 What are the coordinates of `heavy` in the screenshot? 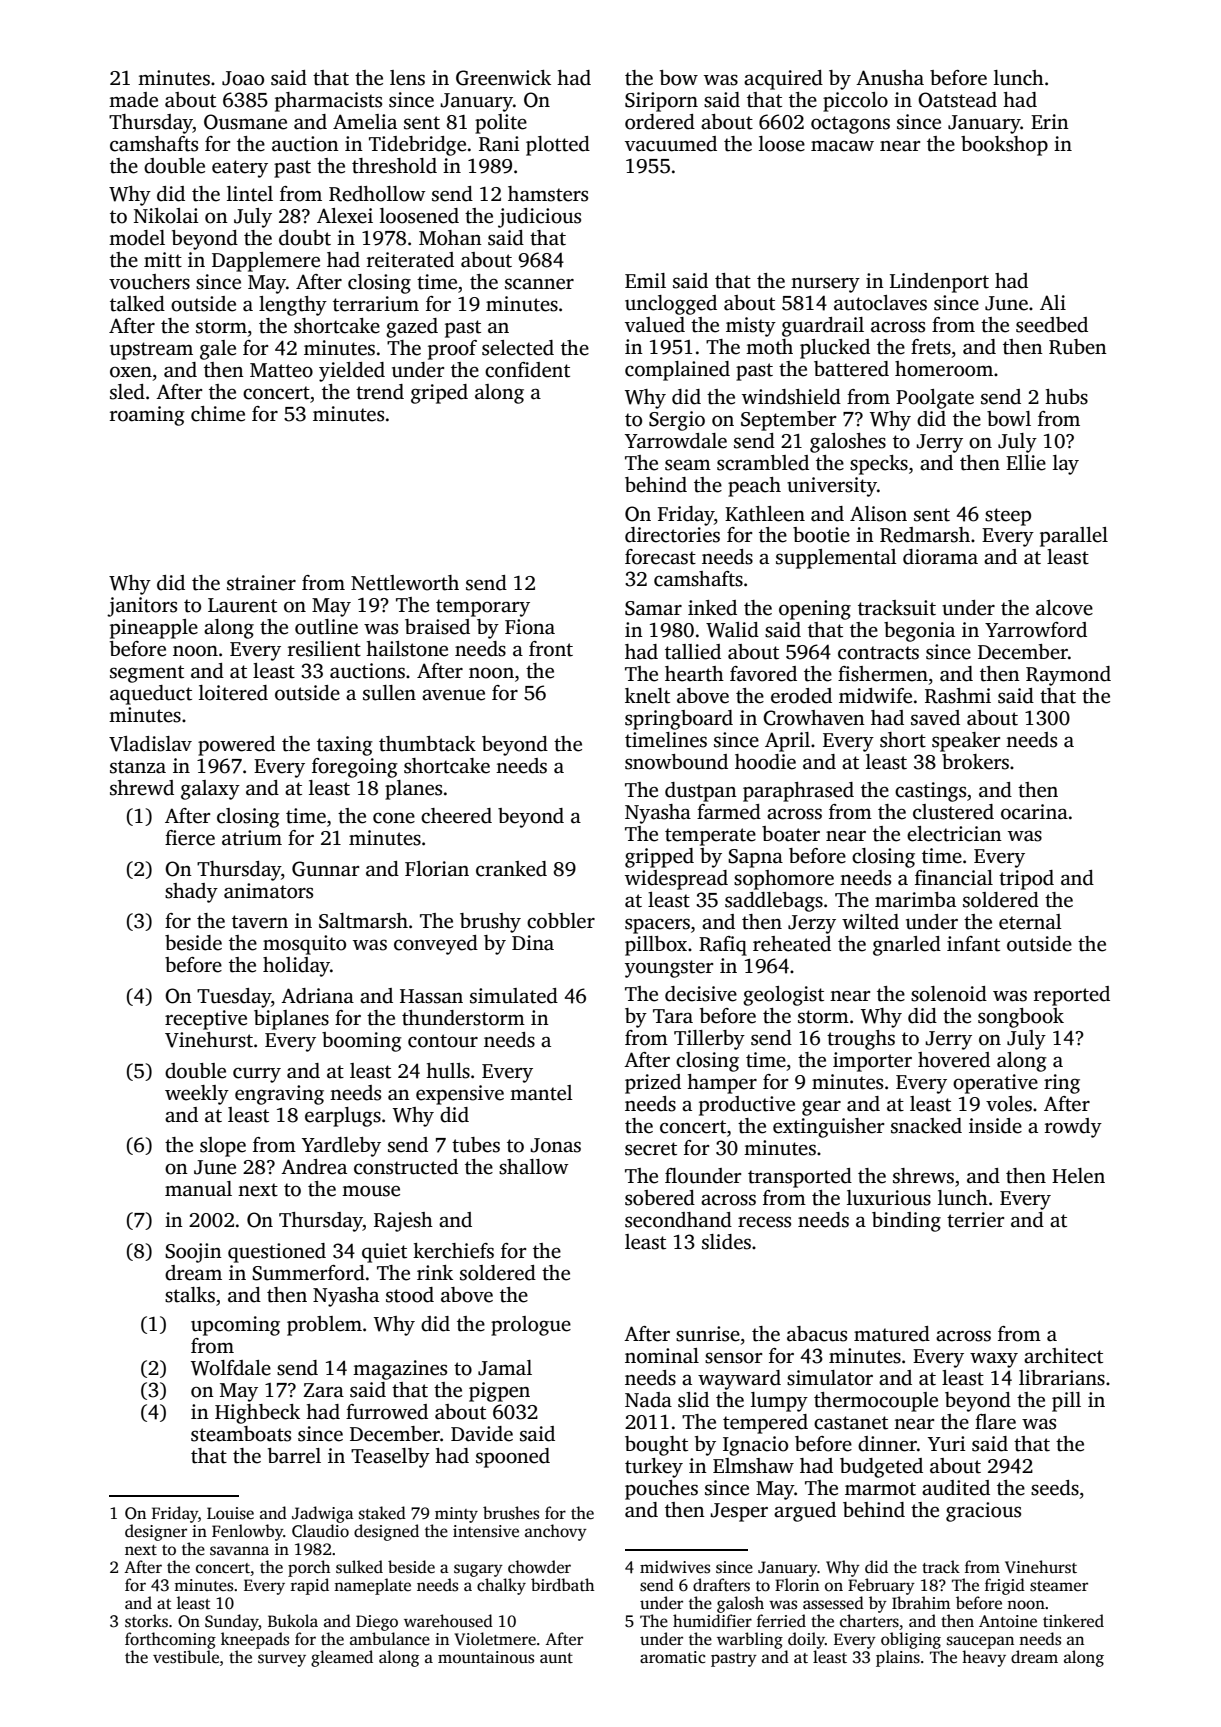 It's located at (984, 1658).
